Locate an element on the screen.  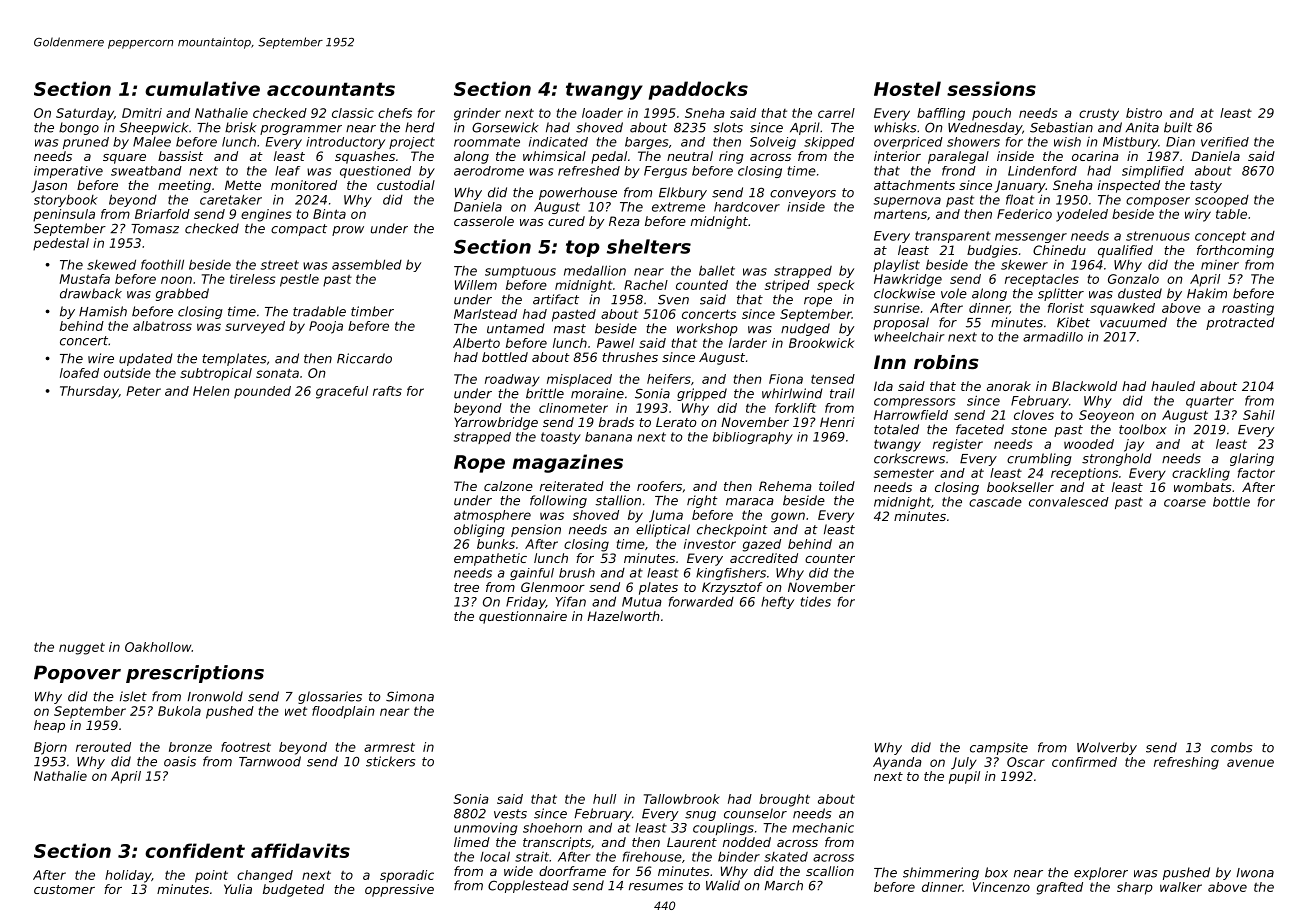
Hamish is located at coordinates (103, 311).
